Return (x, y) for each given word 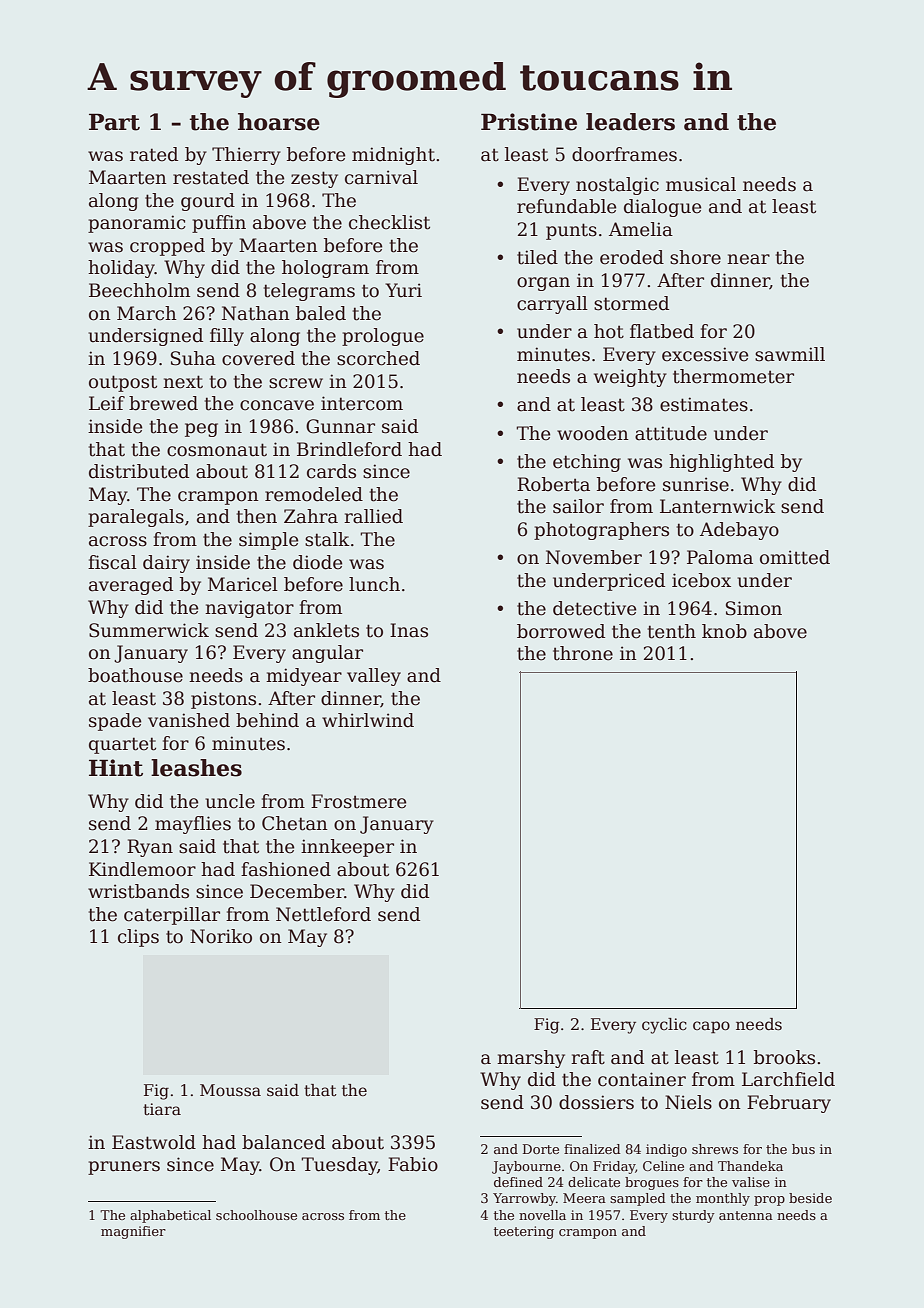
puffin (219, 224)
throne (583, 653)
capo (711, 1027)
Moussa (230, 1090)
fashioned (286, 869)
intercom (362, 403)
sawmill (790, 354)
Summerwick (149, 630)
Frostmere (359, 801)
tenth (672, 631)
